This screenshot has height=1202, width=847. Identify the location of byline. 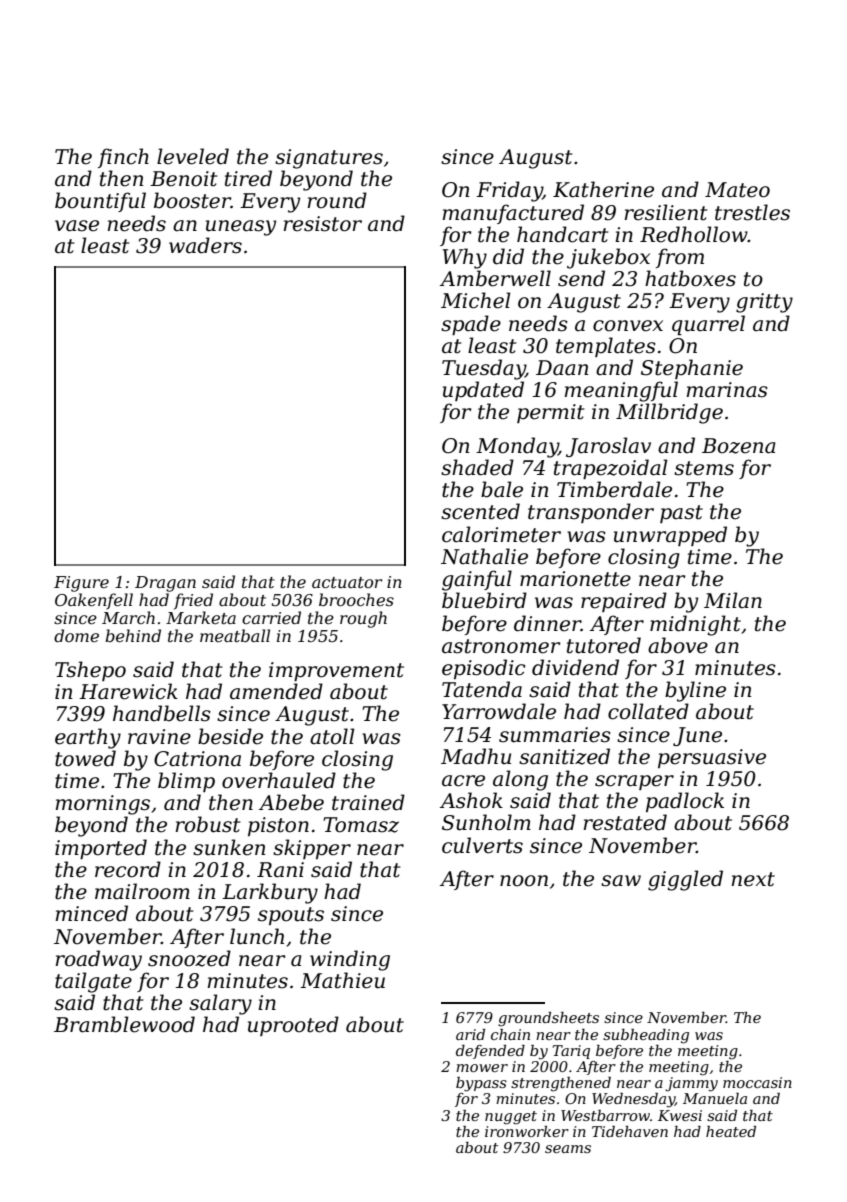
(695, 691).
